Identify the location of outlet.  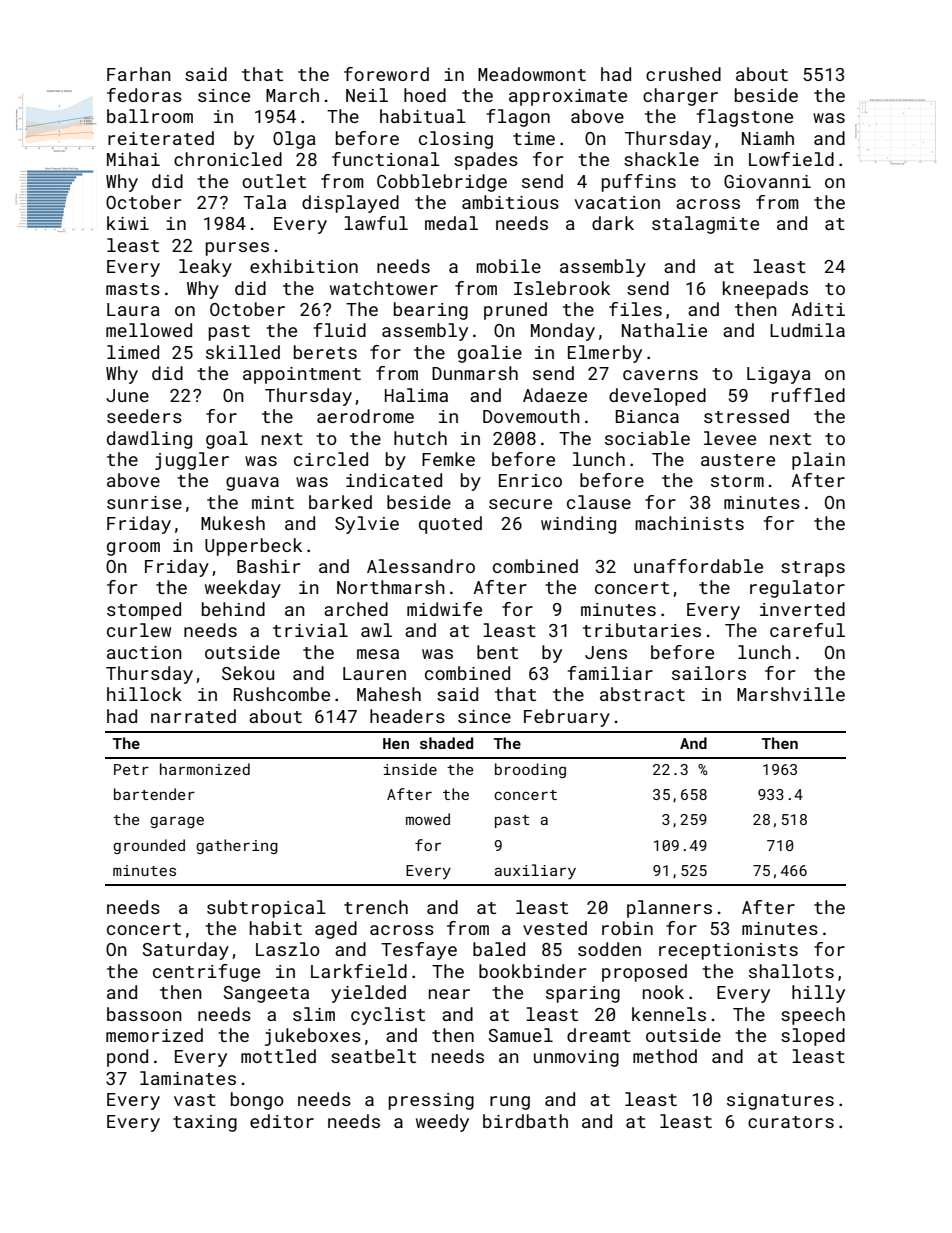
(274, 181).
